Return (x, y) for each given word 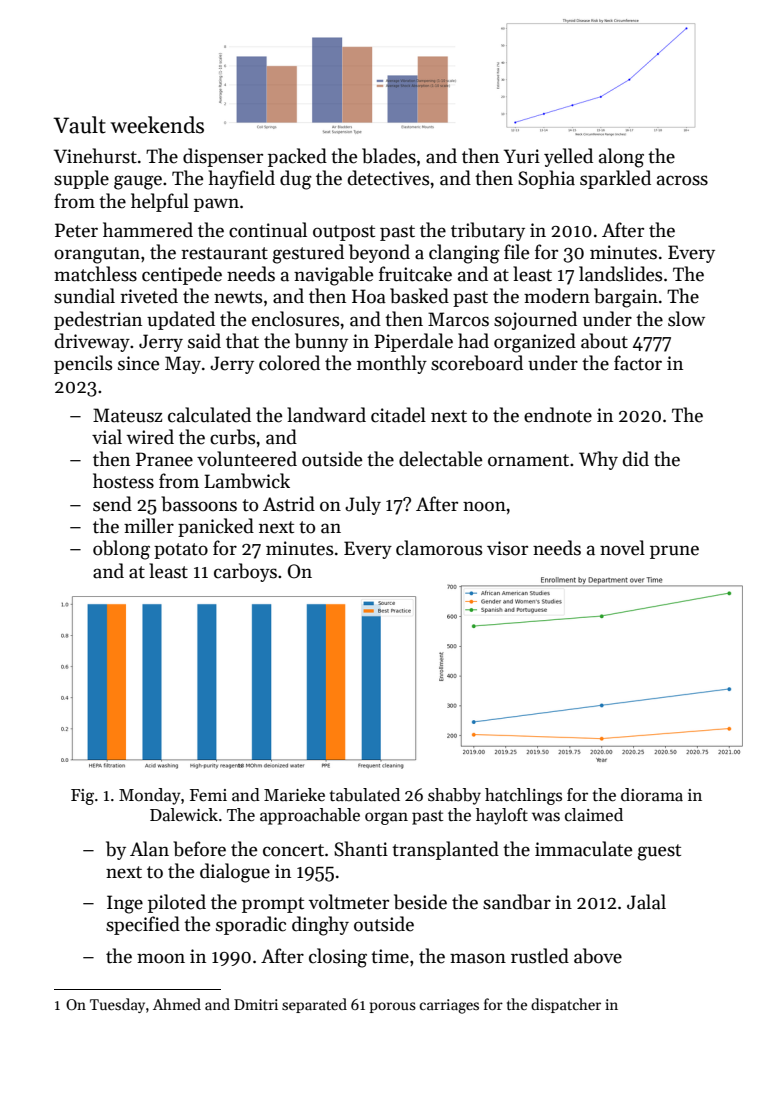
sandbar (517, 902)
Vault (79, 125)
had (473, 341)
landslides (620, 274)
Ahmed (177, 1004)
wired (150, 437)
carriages (449, 1006)
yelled (568, 157)
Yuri (522, 156)
